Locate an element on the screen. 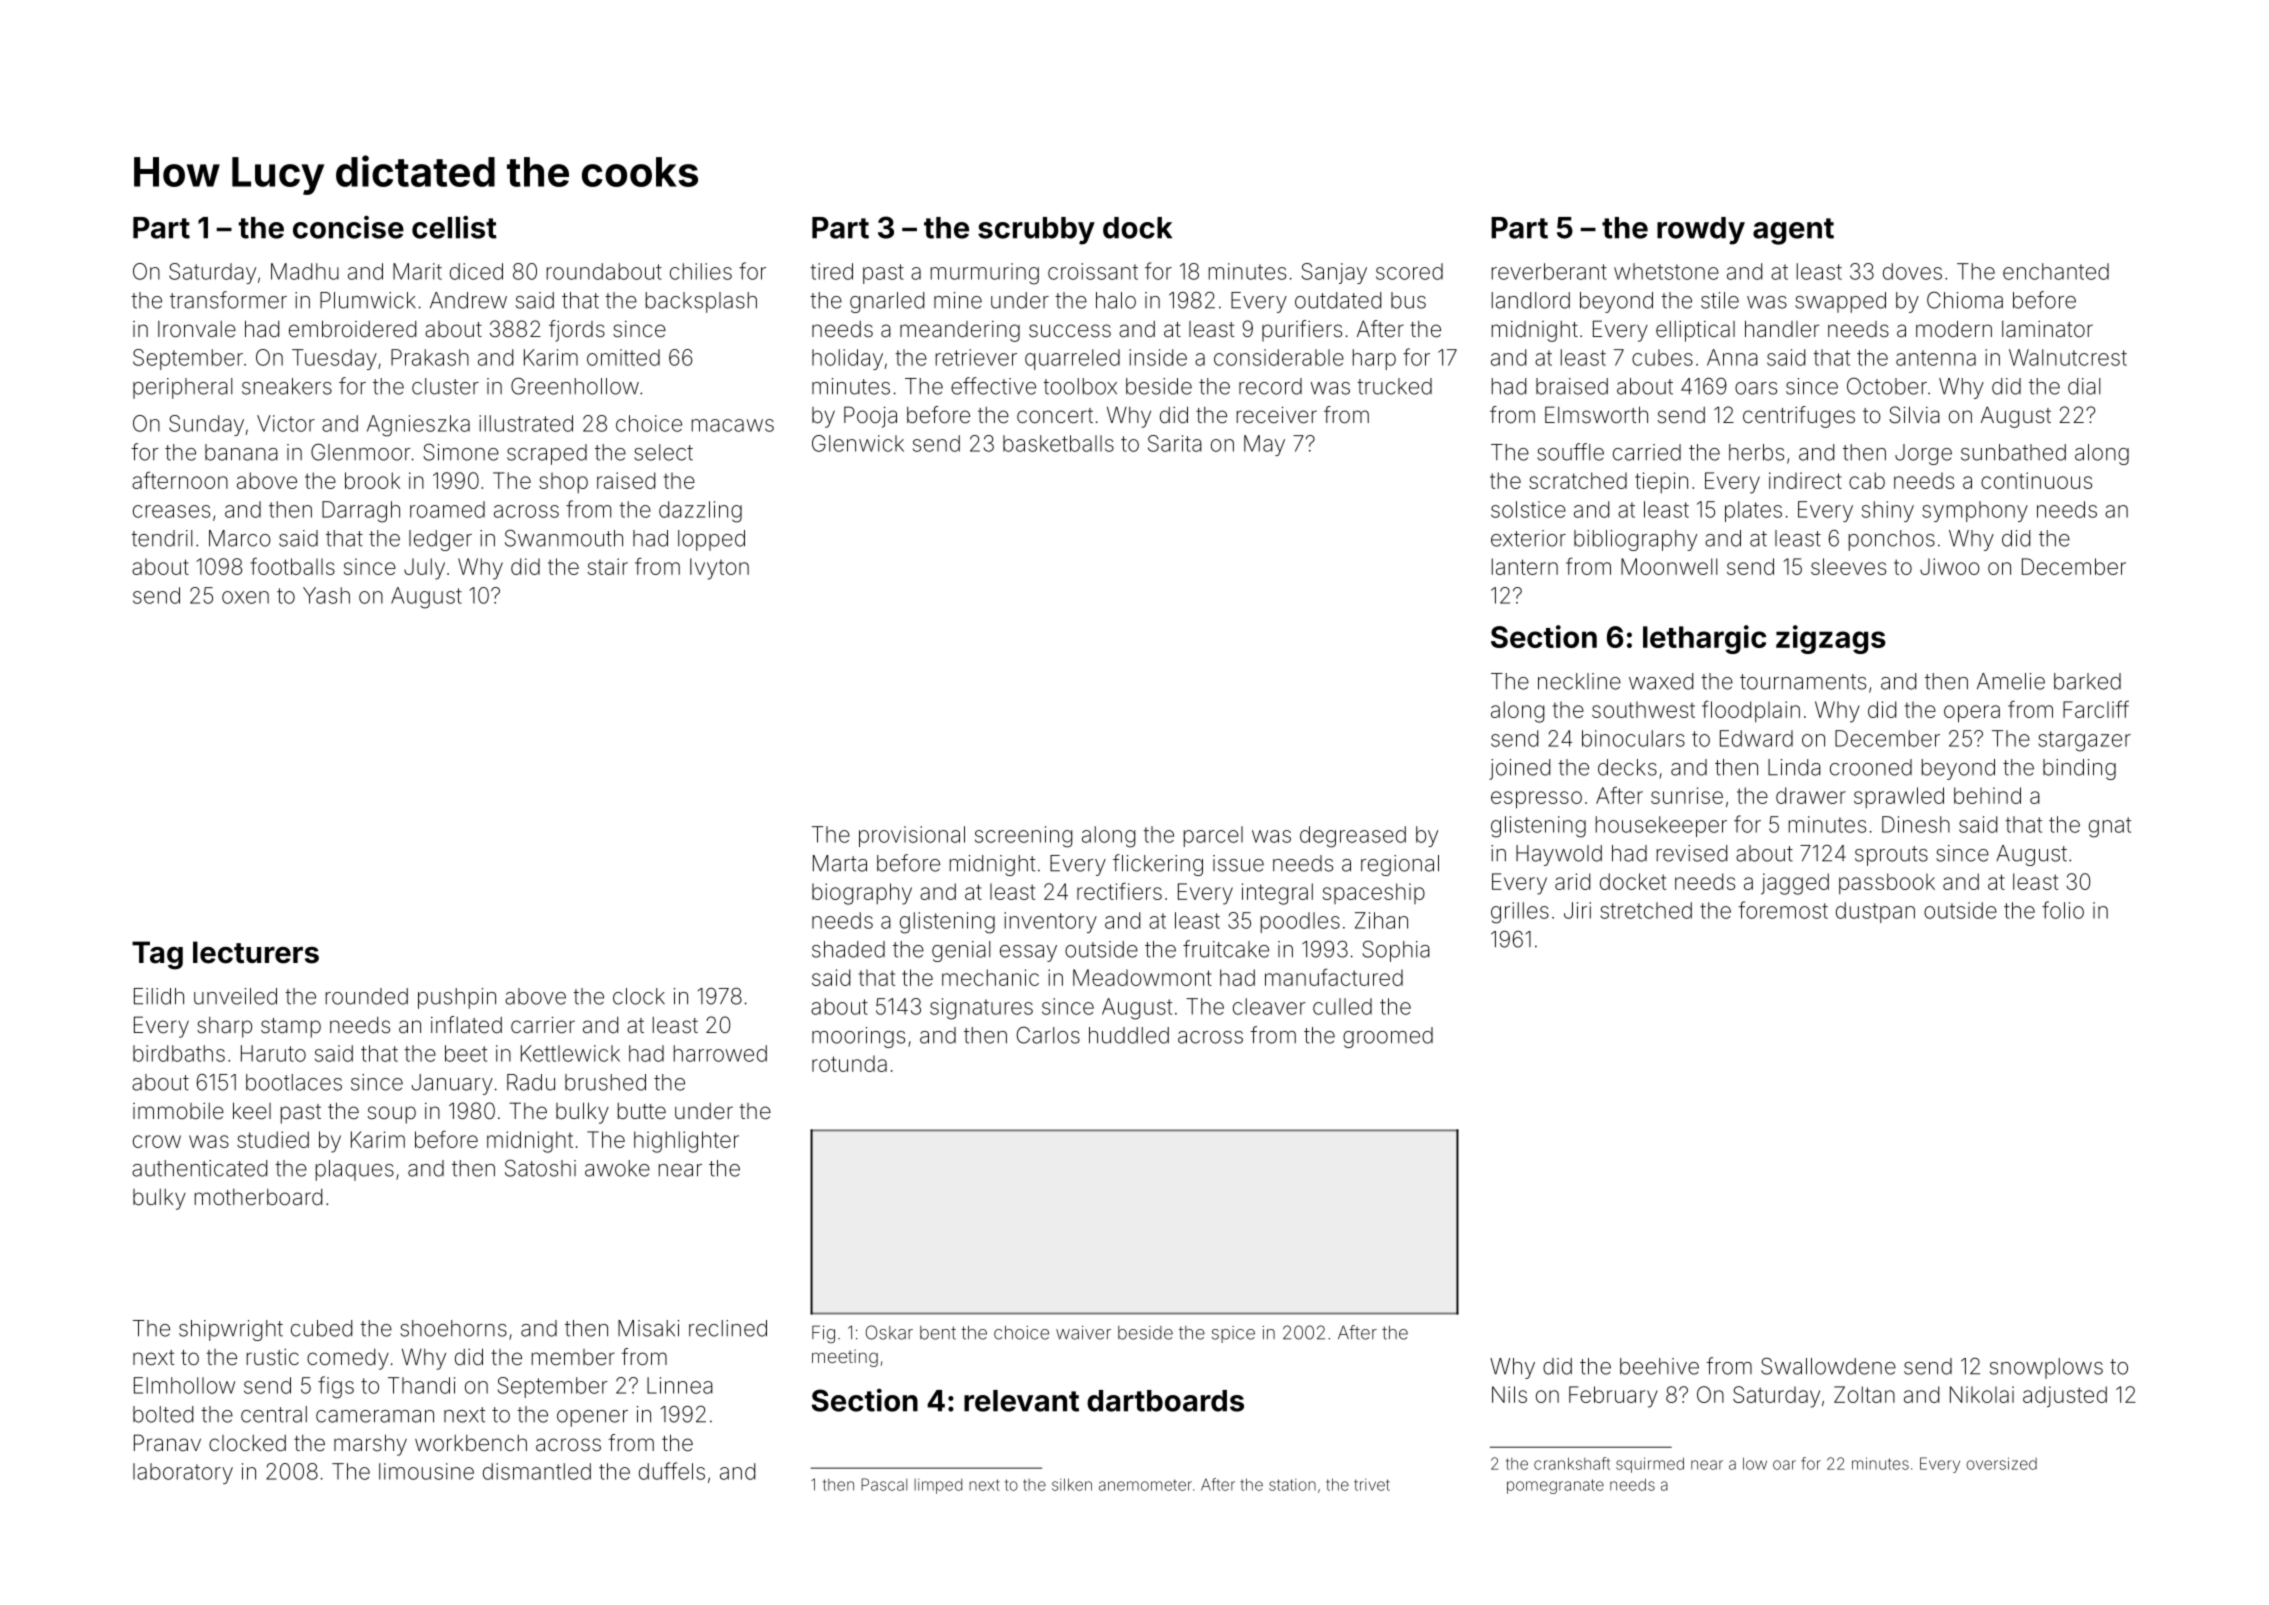 This screenshot has width=2269, height=1605. parcel is located at coordinates (1213, 836).
